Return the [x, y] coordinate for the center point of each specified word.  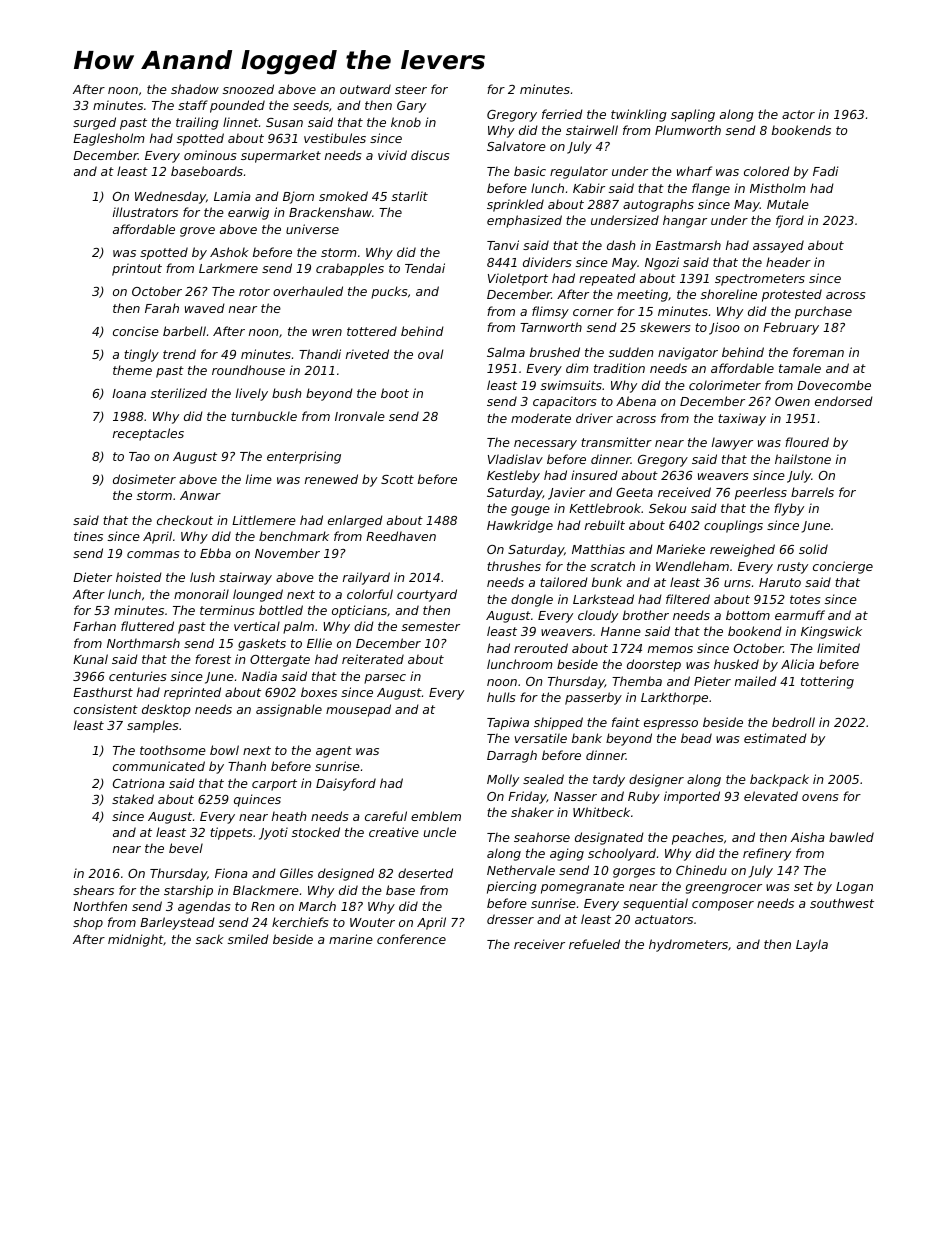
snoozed [248, 89]
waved [205, 308]
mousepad [358, 710]
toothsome [173, 750]
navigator [688, 353]
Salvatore [516, 146]
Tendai [425, 268]
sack [210, 939]
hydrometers [688, 945]
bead [696, 738]
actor [798, 114]
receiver [539, 944]
